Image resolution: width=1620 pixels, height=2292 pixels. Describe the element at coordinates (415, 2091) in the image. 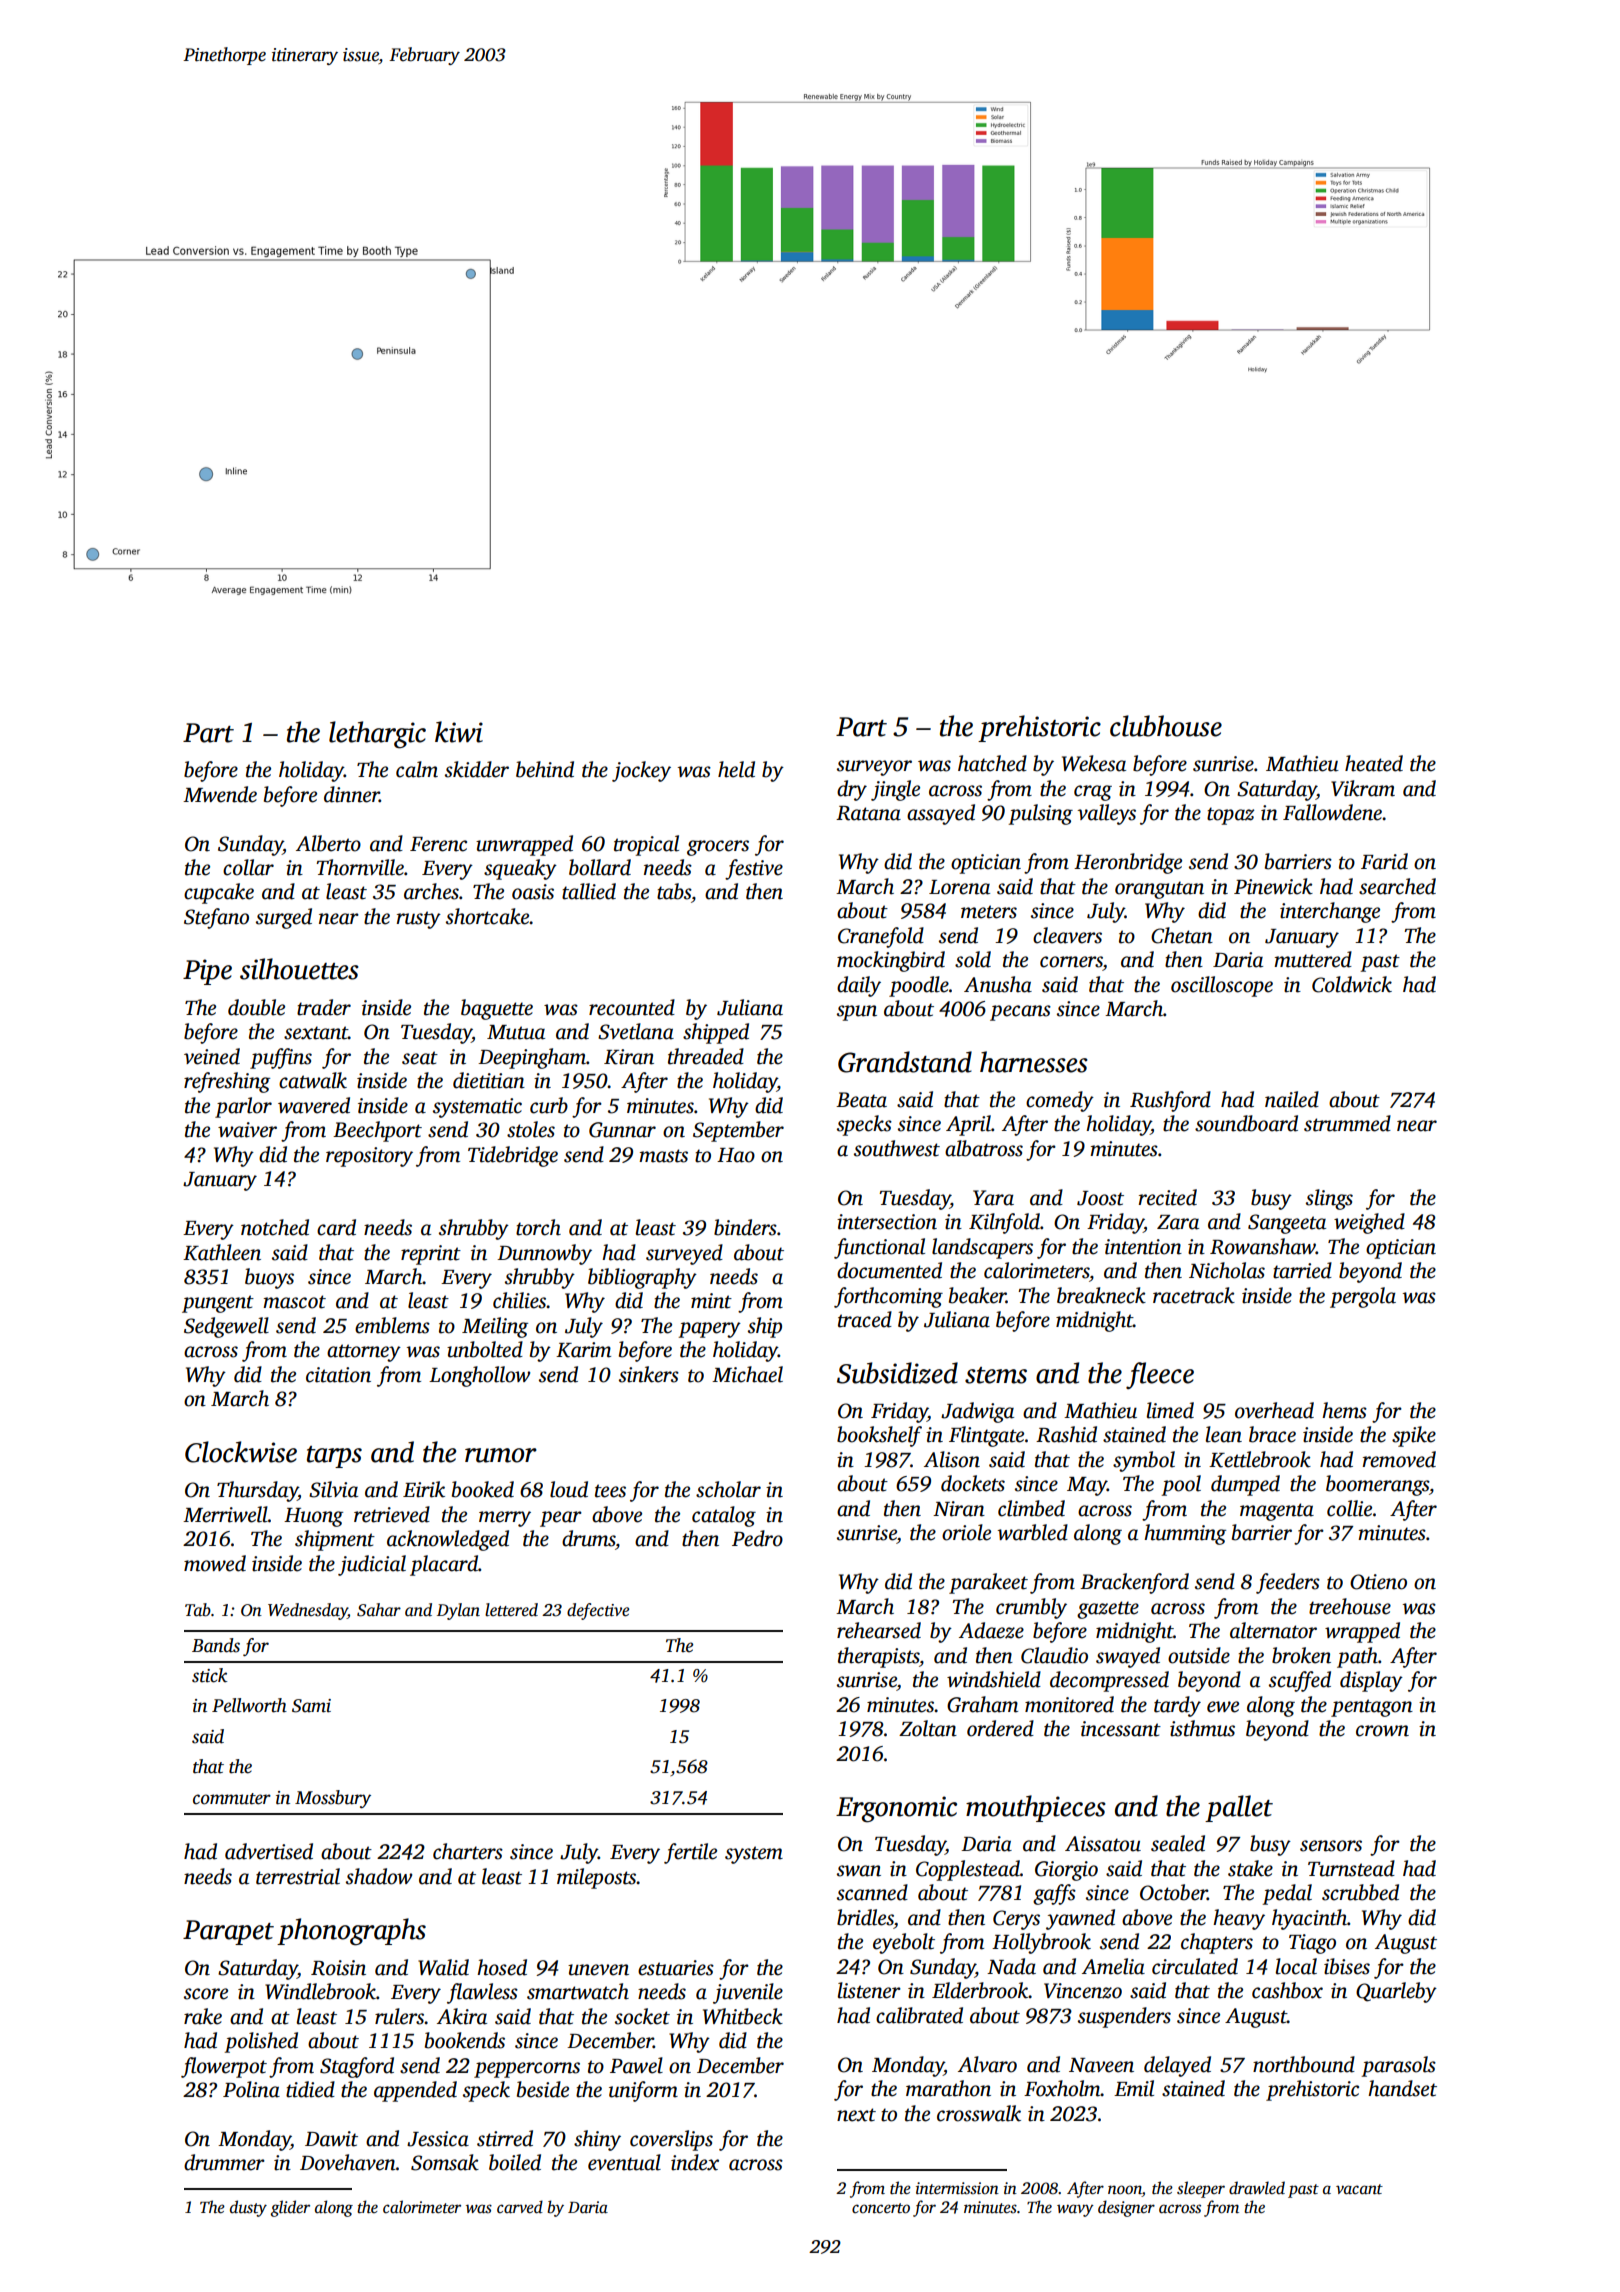

I see `appended` at that location.
